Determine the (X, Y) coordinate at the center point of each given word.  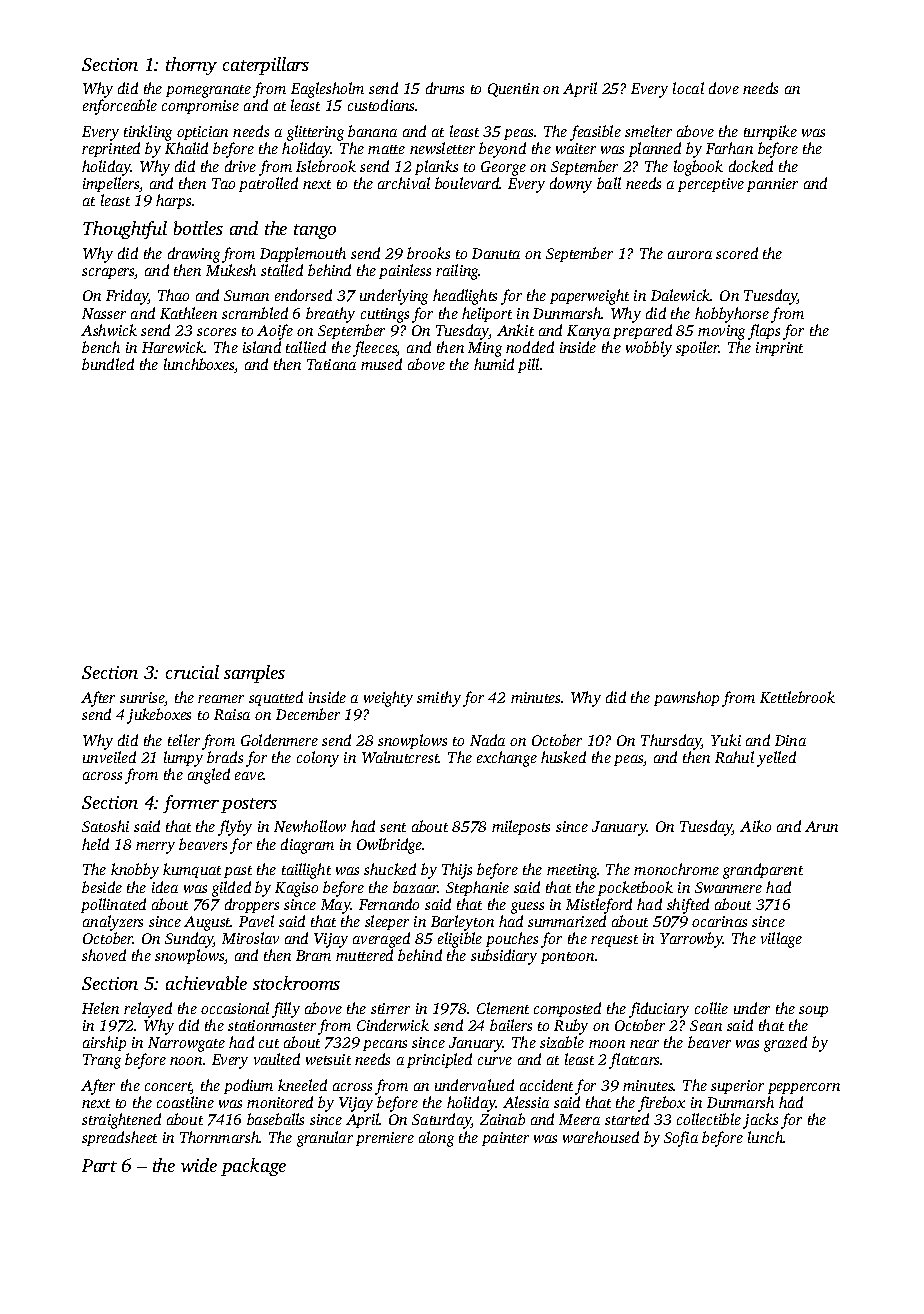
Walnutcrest (400, 757)
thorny (191, 66)
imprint (779, 349)
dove (724, 88)
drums (445, 88)
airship (104, 1043)
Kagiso (296, 889)
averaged (381, 940)
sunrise (142, 699)
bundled (108, 364)
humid (494, 364)
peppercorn (804, 1088)
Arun (821, 826)
